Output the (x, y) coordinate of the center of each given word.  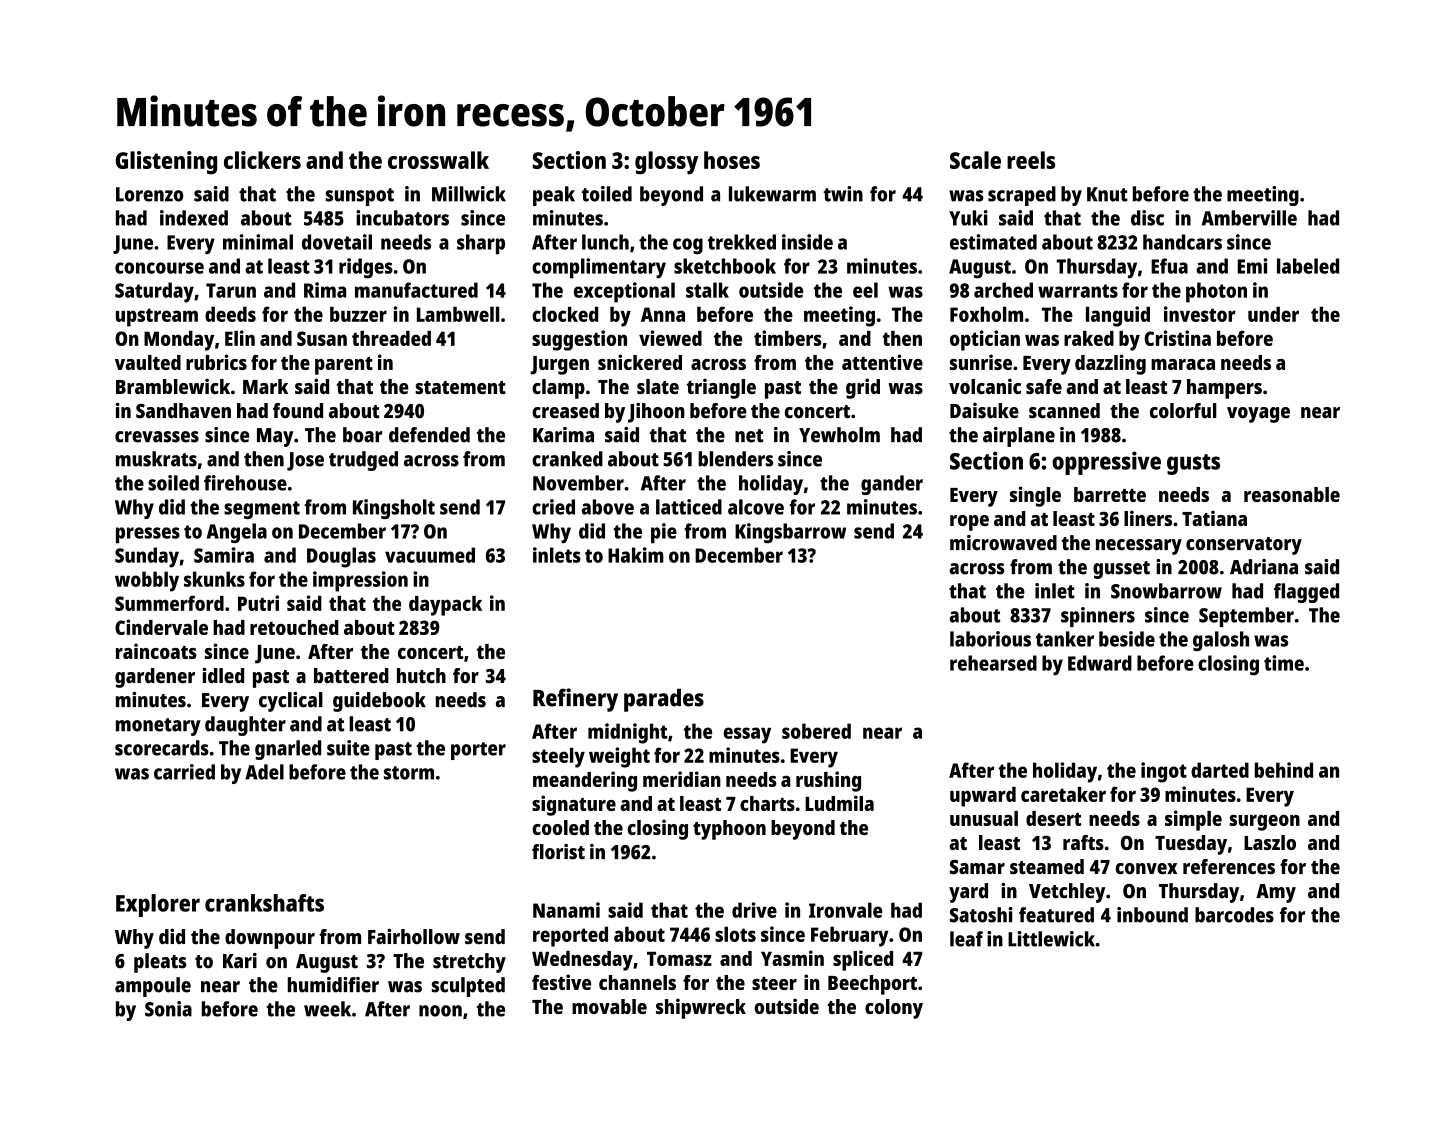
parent (344, 366)
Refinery (575, 700)
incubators (402, 218)
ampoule (153, 987)
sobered (816, 731)
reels (1031, 160)
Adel (264, 772)
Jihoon (656, 413)
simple (1193, 820)
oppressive (1106, 463)
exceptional (624, 292)
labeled (1308, 266)
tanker (1065, 639)
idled (223, 676)
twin (843, 194)
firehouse (245, 483)
